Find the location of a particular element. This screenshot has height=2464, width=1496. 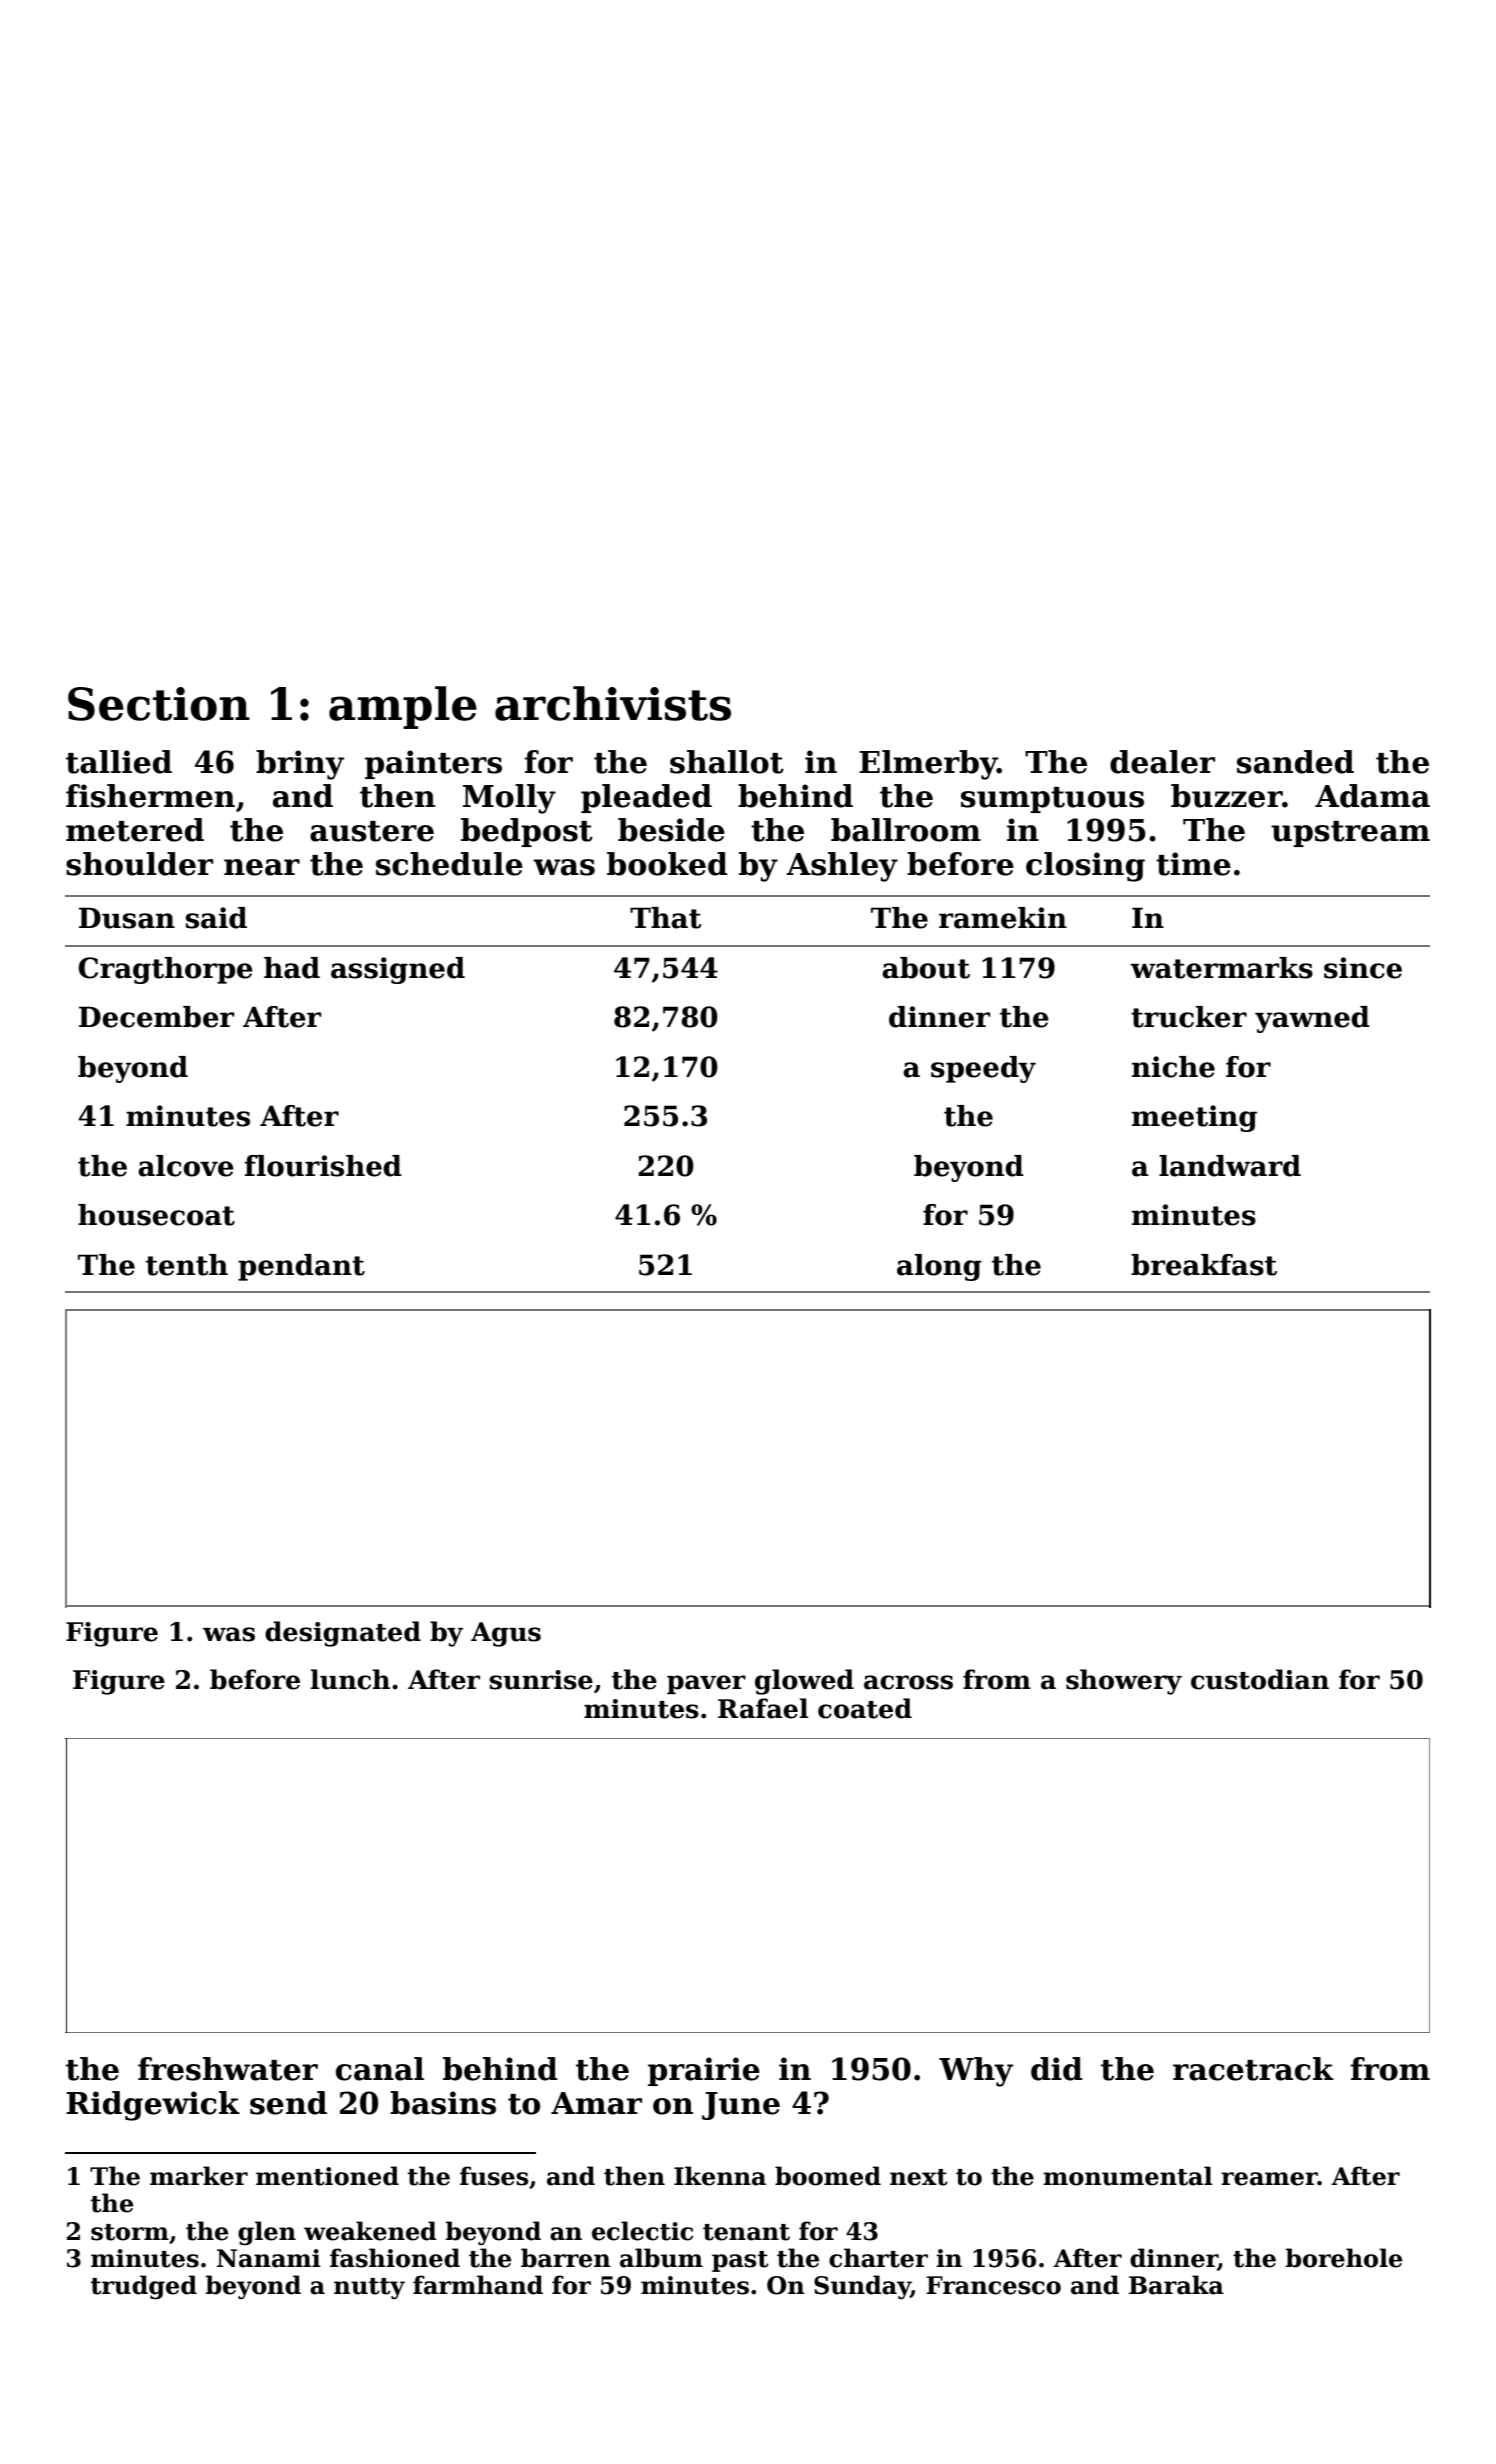

since is located at coordinates (1363, 968).
